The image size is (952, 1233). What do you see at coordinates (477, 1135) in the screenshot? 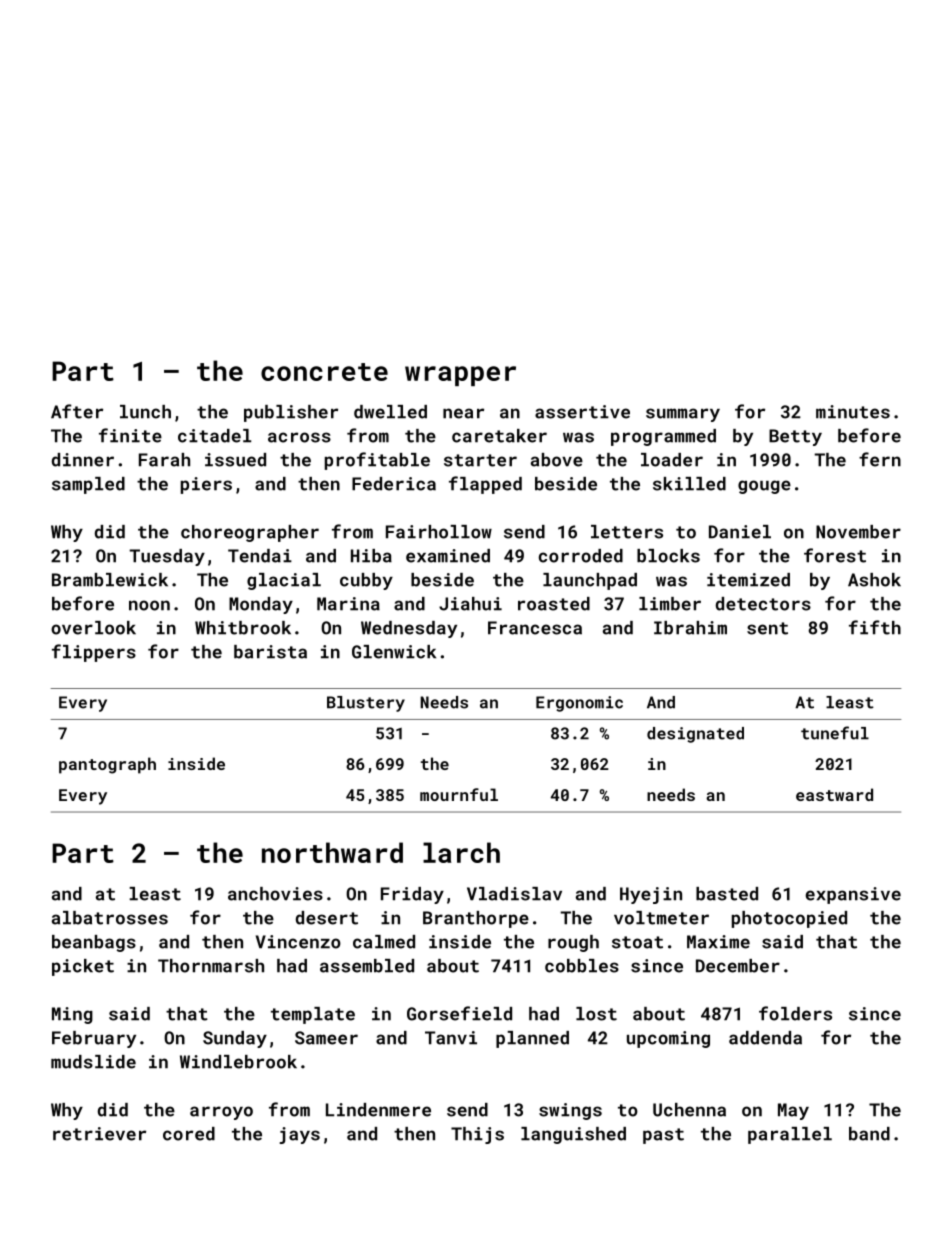
I see `Thijs` at bounding box center [477, 1135].
